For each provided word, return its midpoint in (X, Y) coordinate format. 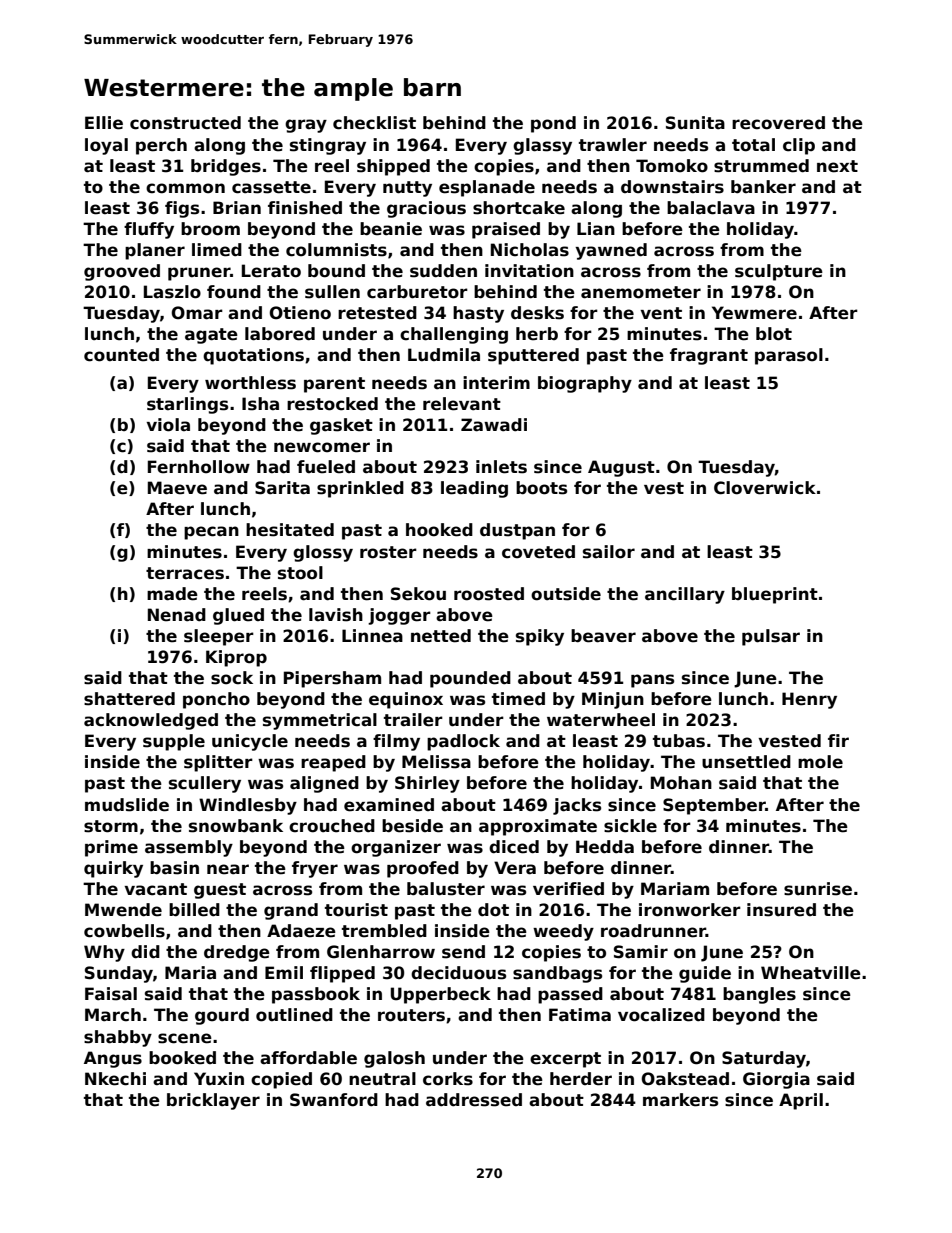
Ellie (104, 123)
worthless (250, 383)
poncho (216, 700)
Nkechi (115, 1079)
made (172, 594)
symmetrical (320, 721)
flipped (342, 974)
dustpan (517, 531)
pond (553, 124)
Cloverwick (765, 488)
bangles (759, 995)
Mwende (123, 910)
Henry (809, 700)
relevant (462, 404)
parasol (789, 356)
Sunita (695, 123)
